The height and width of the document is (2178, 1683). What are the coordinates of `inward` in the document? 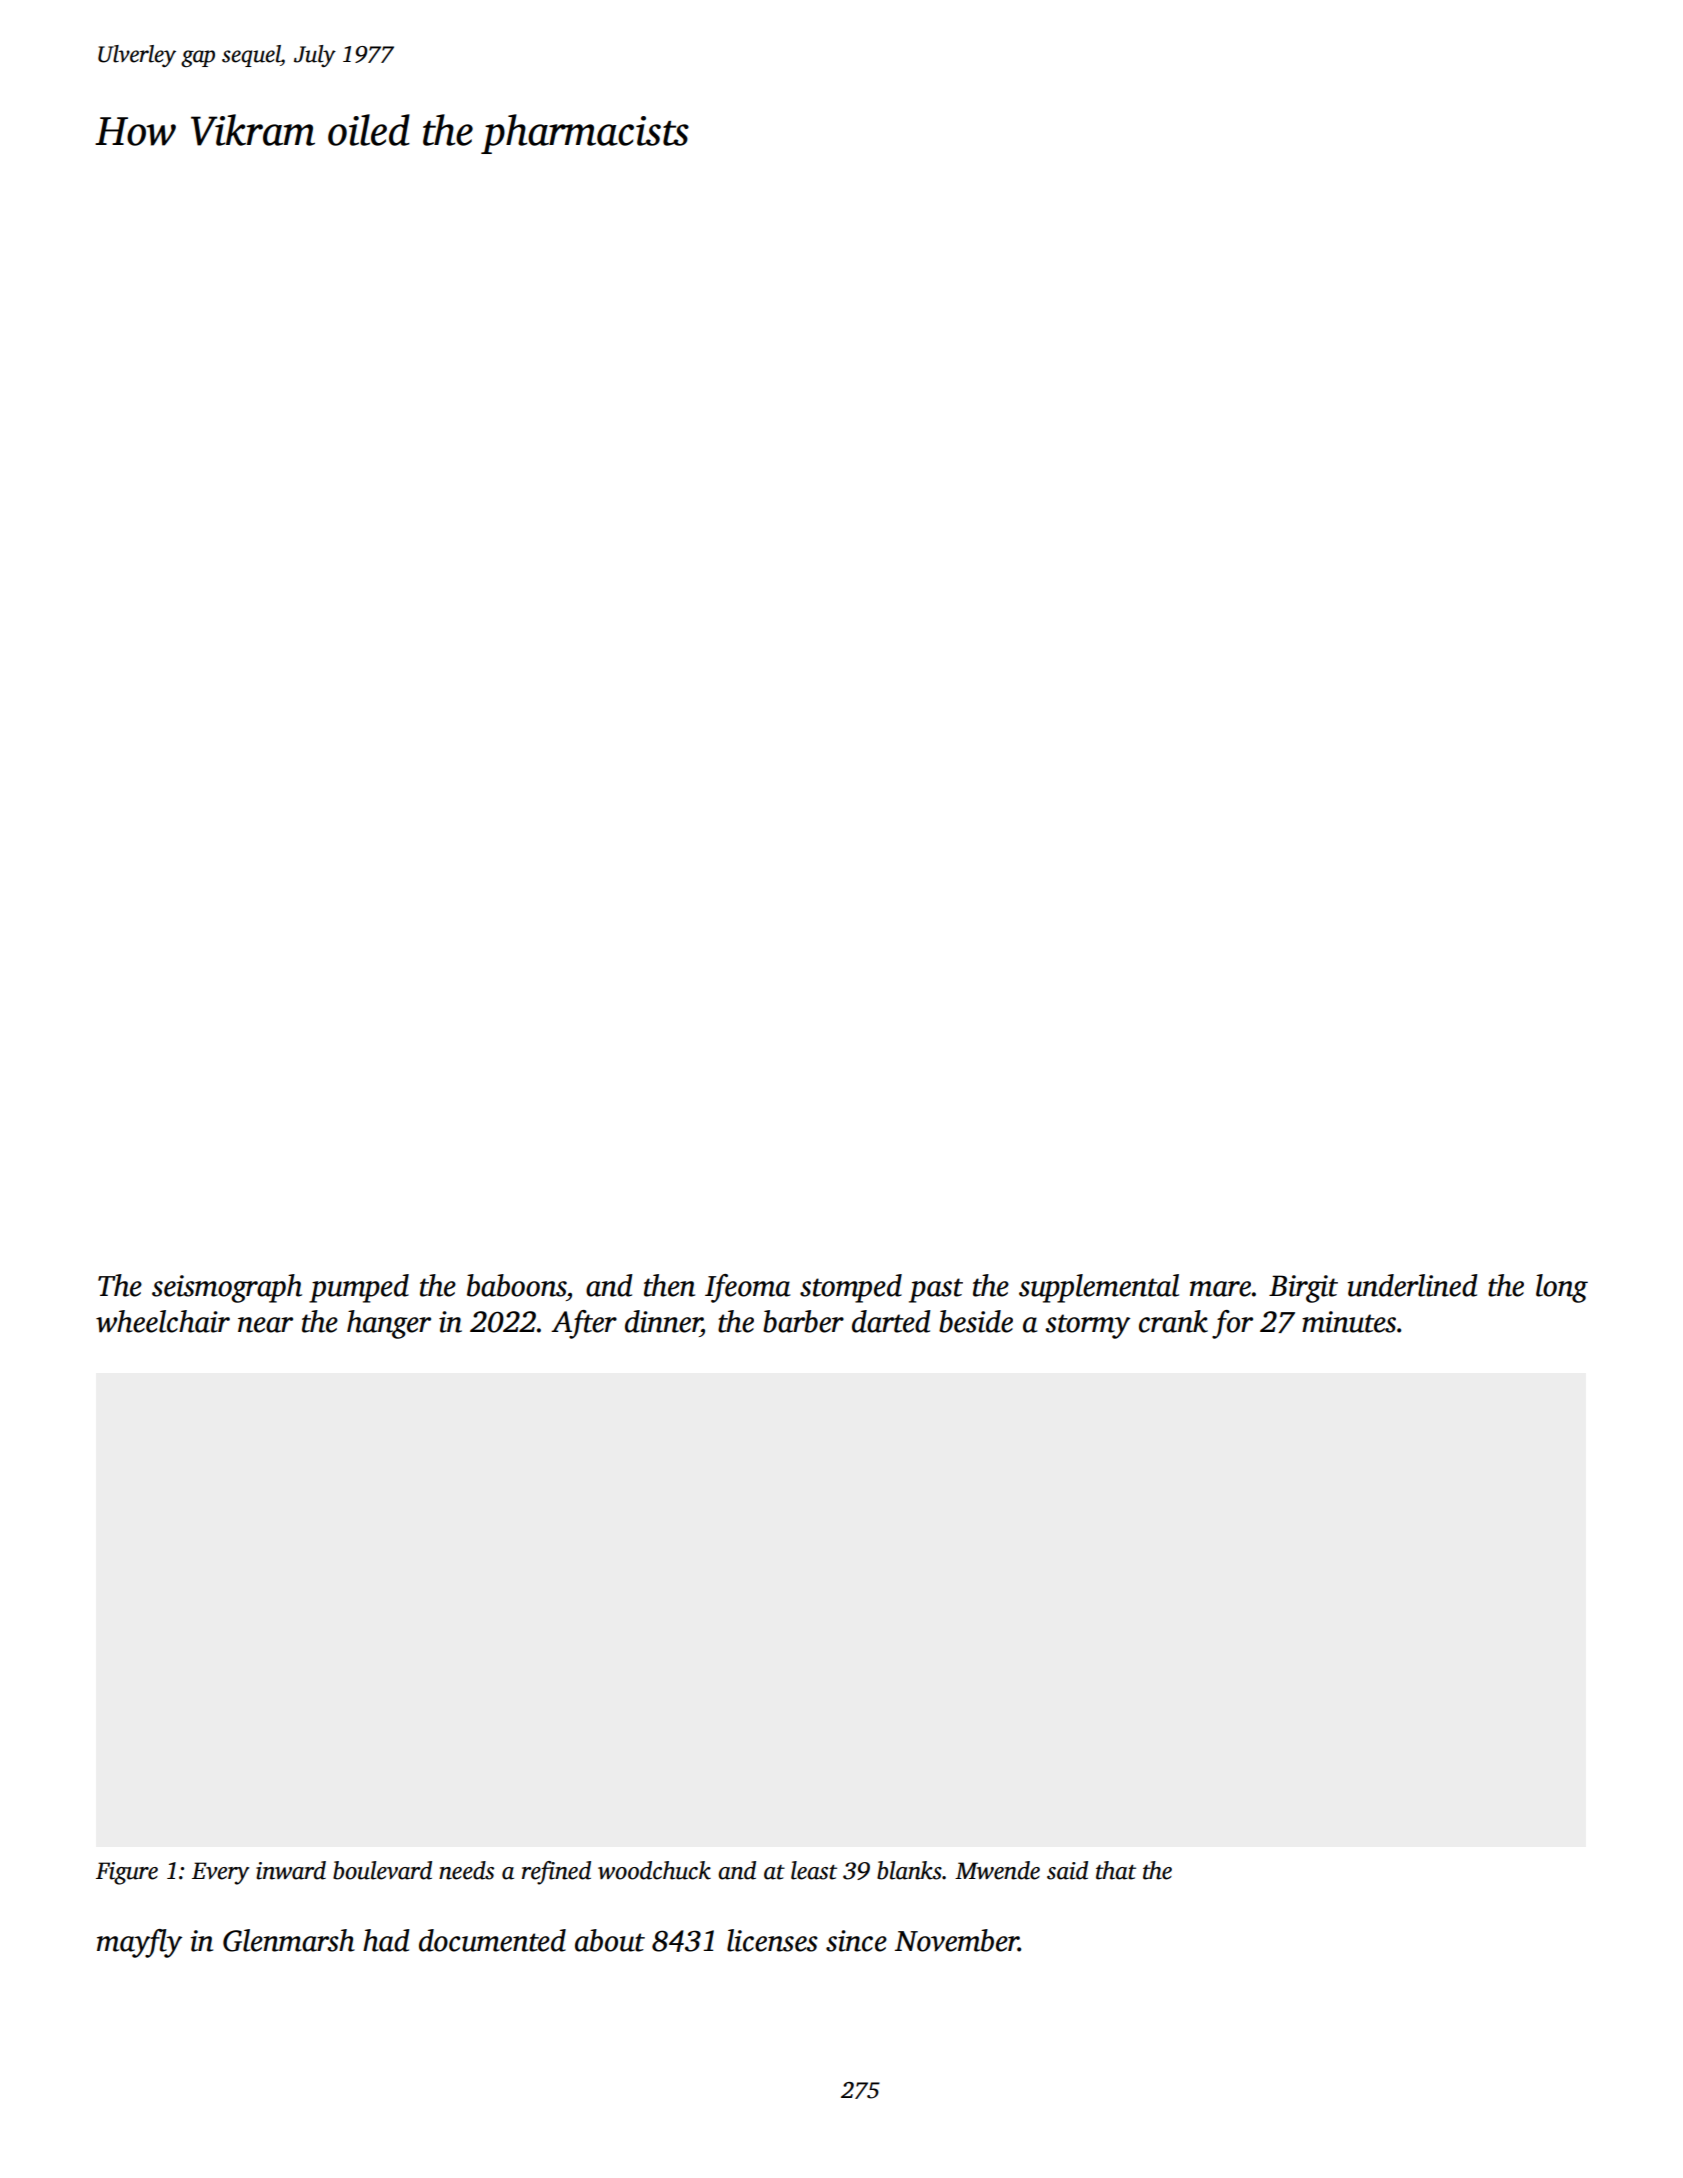 It's located at (291, 1870).
